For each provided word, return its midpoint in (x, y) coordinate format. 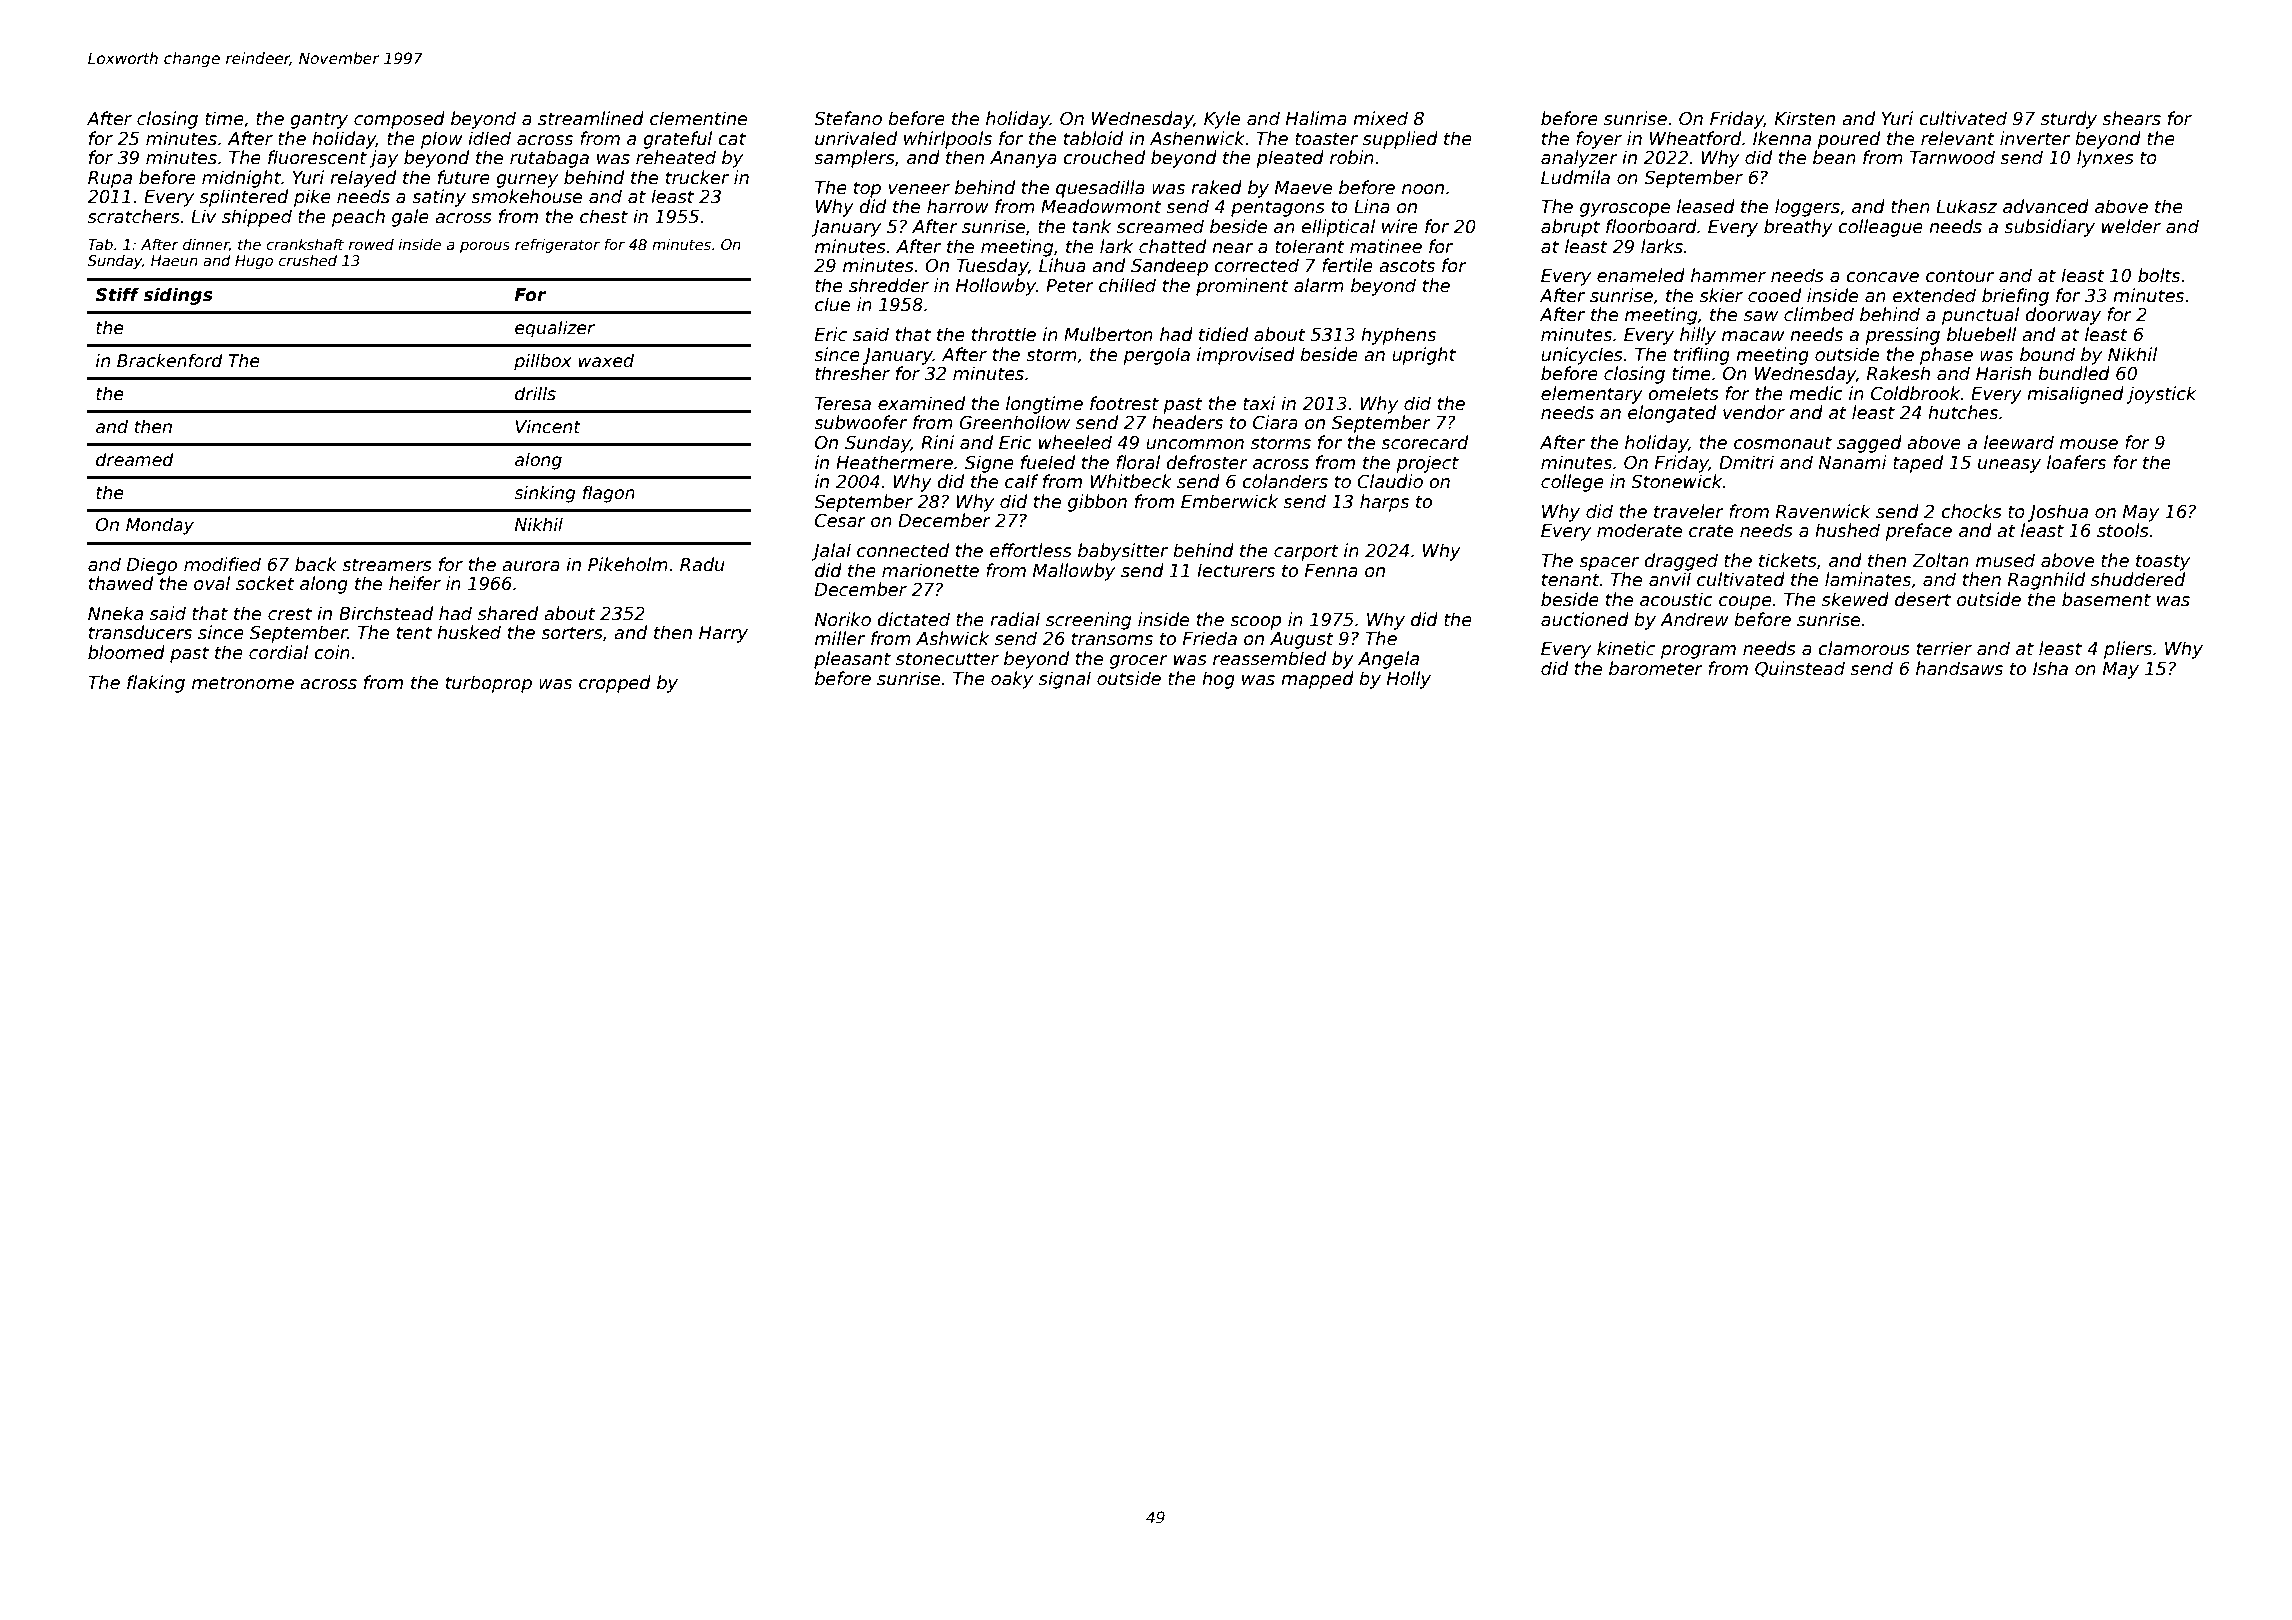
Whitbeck (1131, 481)
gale (410, 218)
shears (2131, 118)
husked (469, 632)
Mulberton (1108, 334)
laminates (1868, 579)
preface (1918, 532)
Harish (2003, 373)
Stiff (117, 294)
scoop (1255, 623)
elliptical (1338, 228)
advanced (2046, 206)
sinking (544, 494)
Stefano (848, 118)
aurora (531, 566)
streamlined (591, 118)
